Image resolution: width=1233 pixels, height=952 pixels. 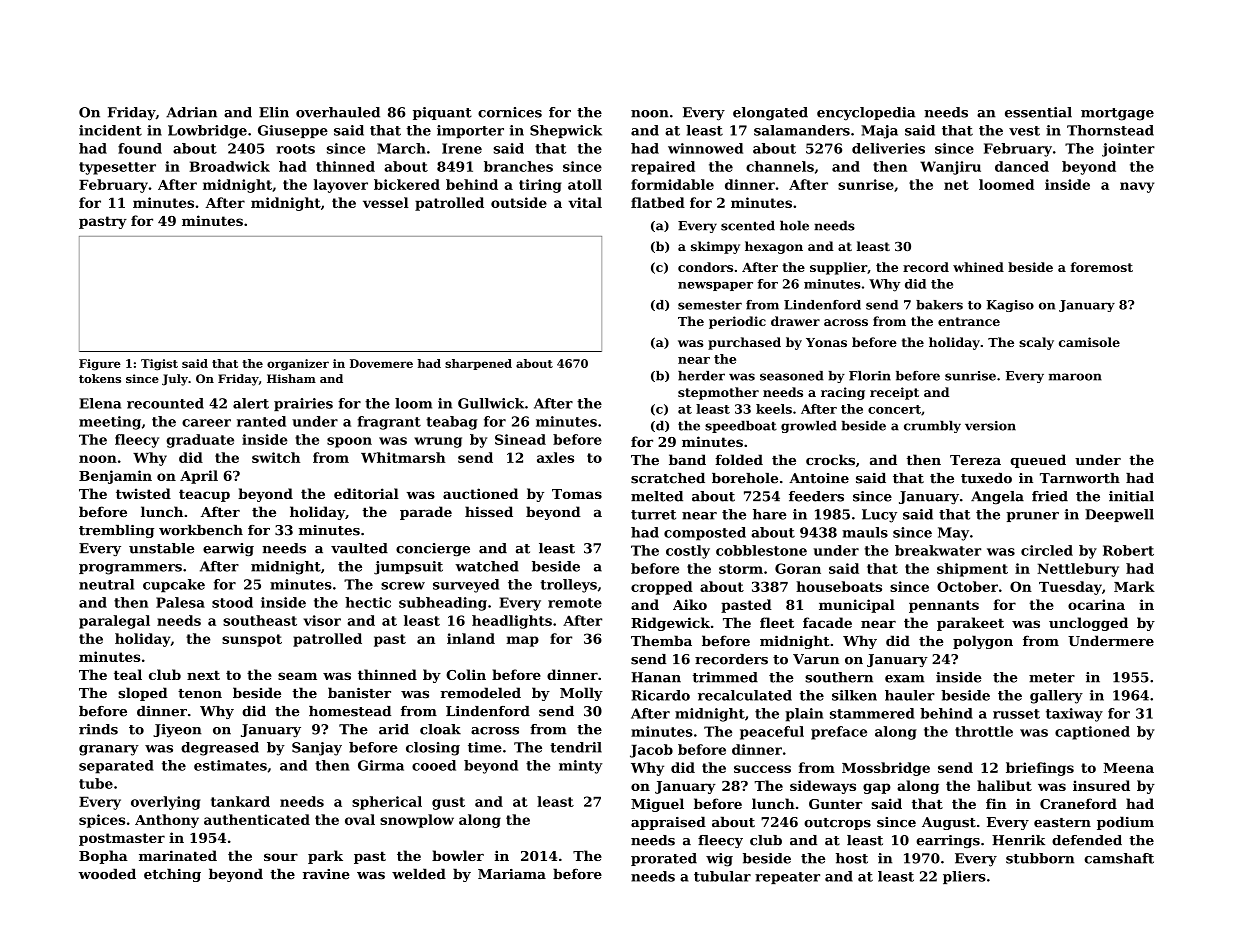 What do you see at coordinates (1131, 496) in the image?
I see `initial` at bounding box center [1131, 496].
